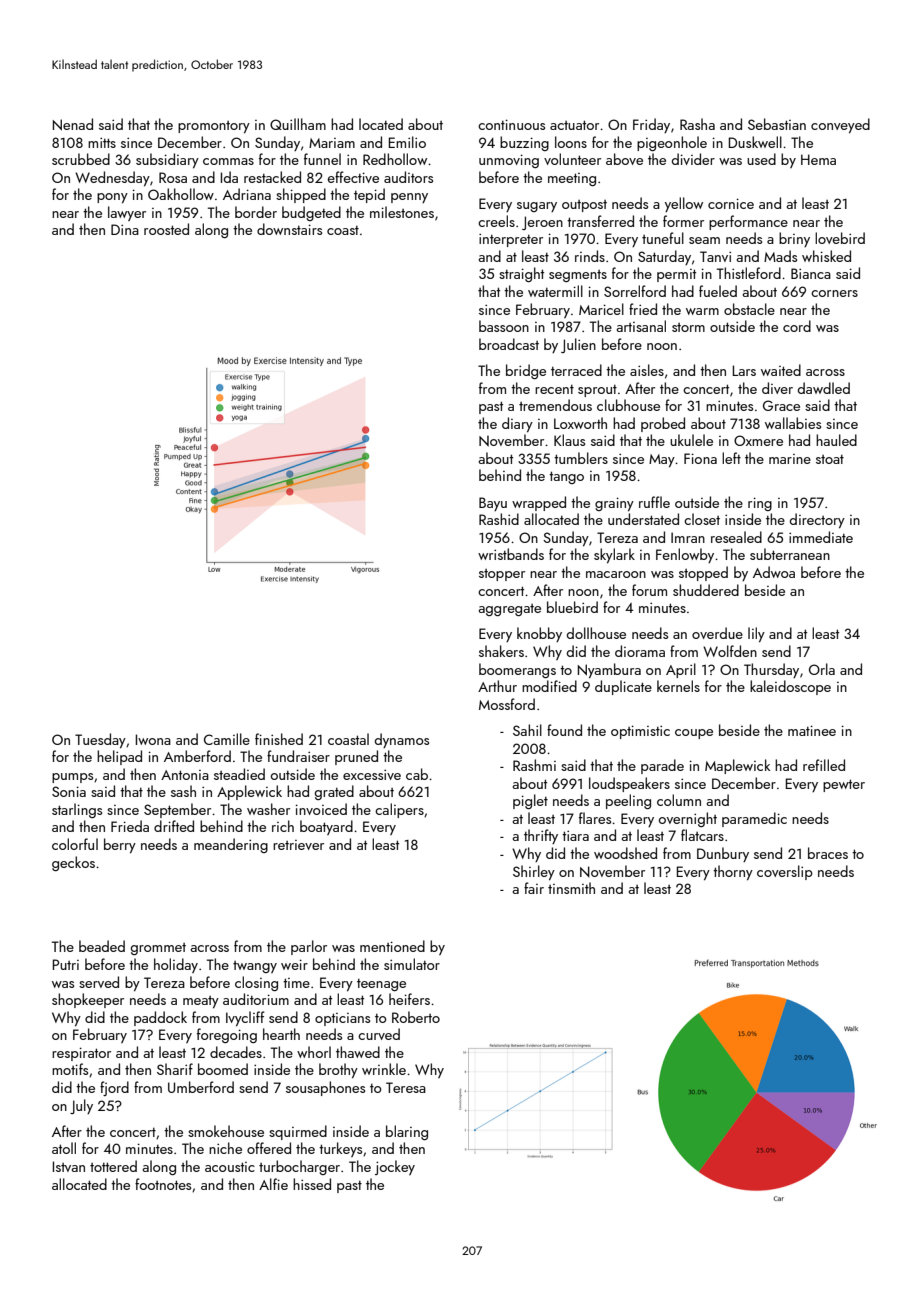  I want to click on lovebird, so click(840, 238).
